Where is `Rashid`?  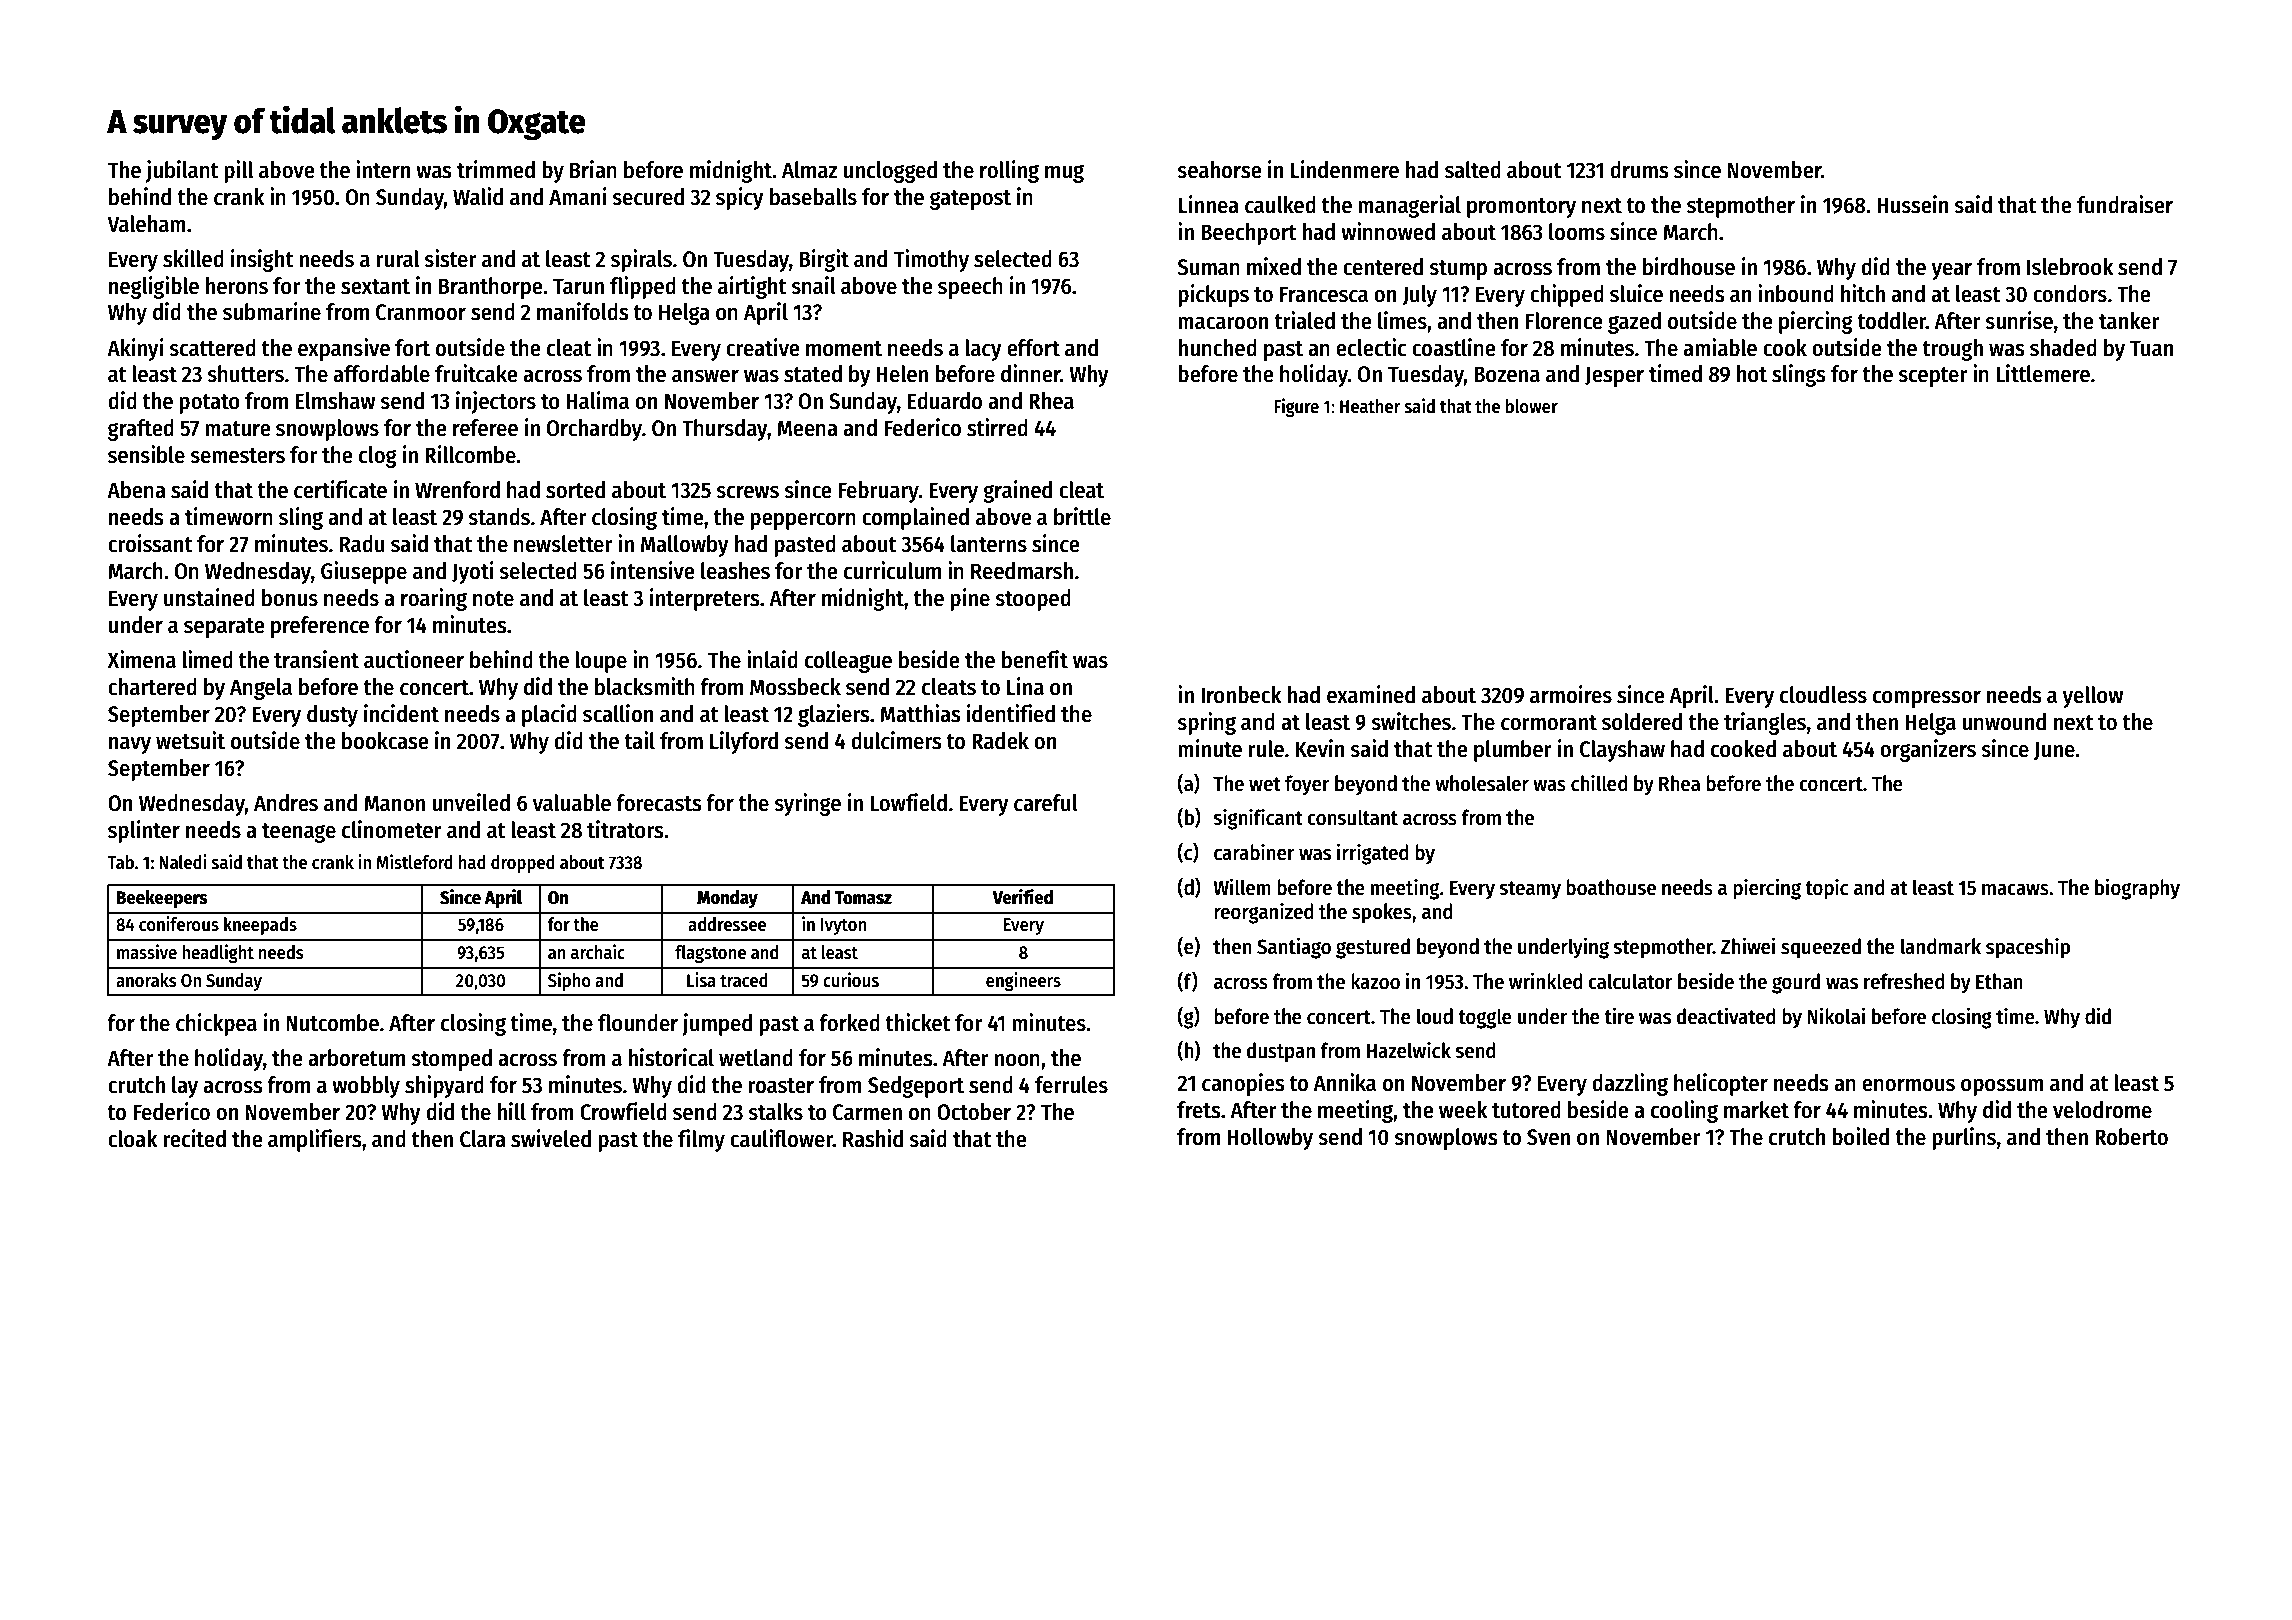
Rashid is located at coordinates (873, 1138).
